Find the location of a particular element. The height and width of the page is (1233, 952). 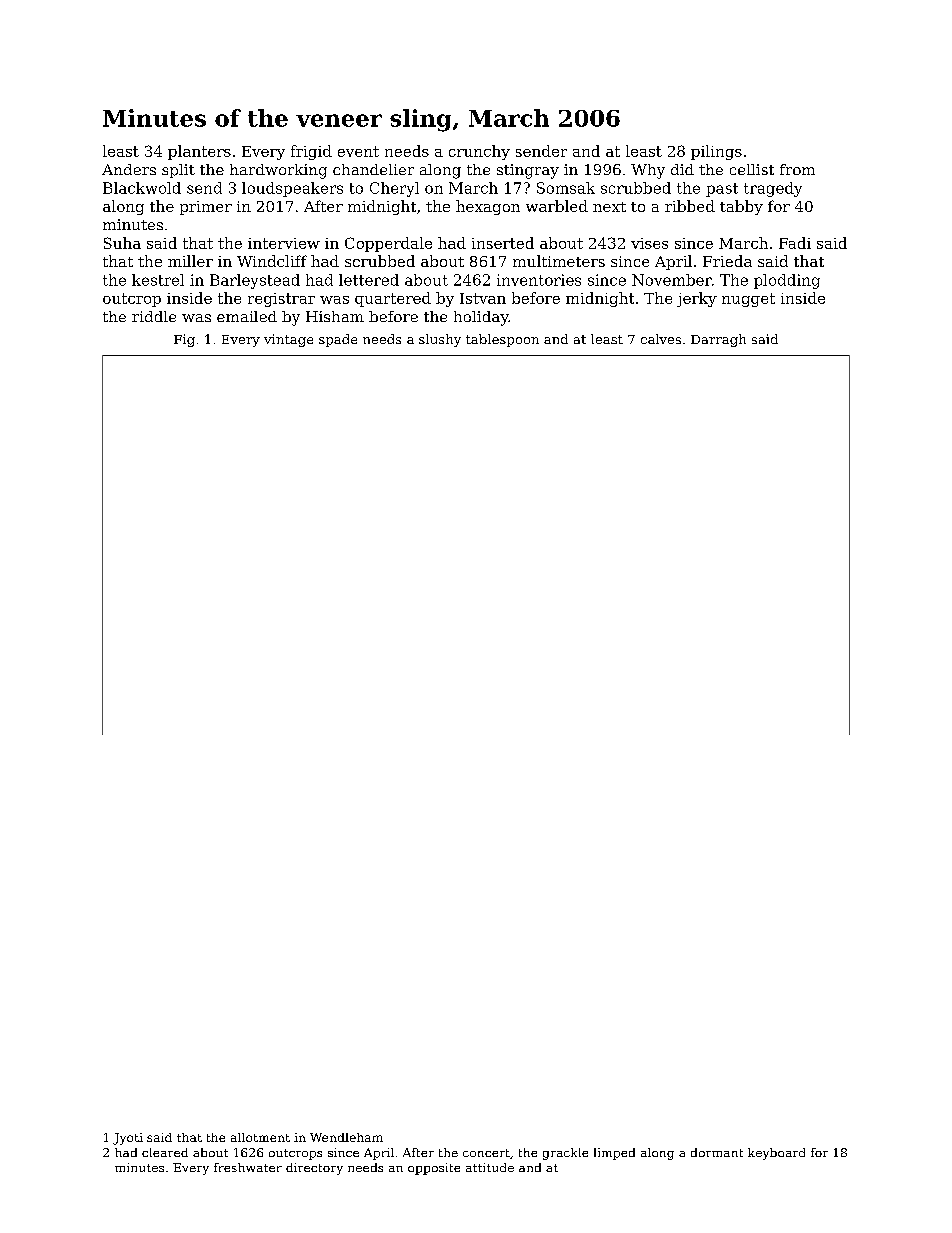

event is located at coordinates (358, 151).
